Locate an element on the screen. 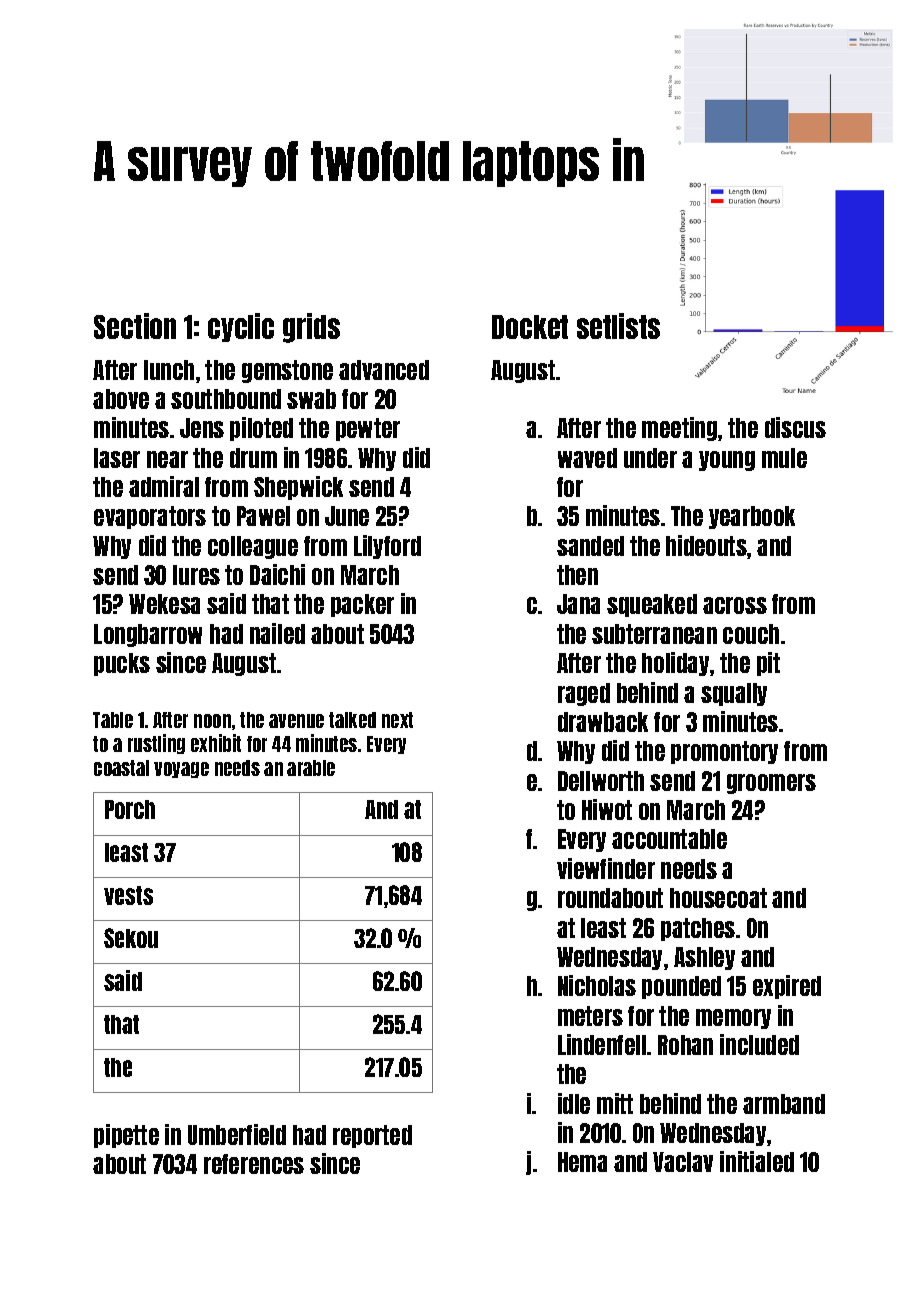  Sekou is located at coordinates (131, 938).
